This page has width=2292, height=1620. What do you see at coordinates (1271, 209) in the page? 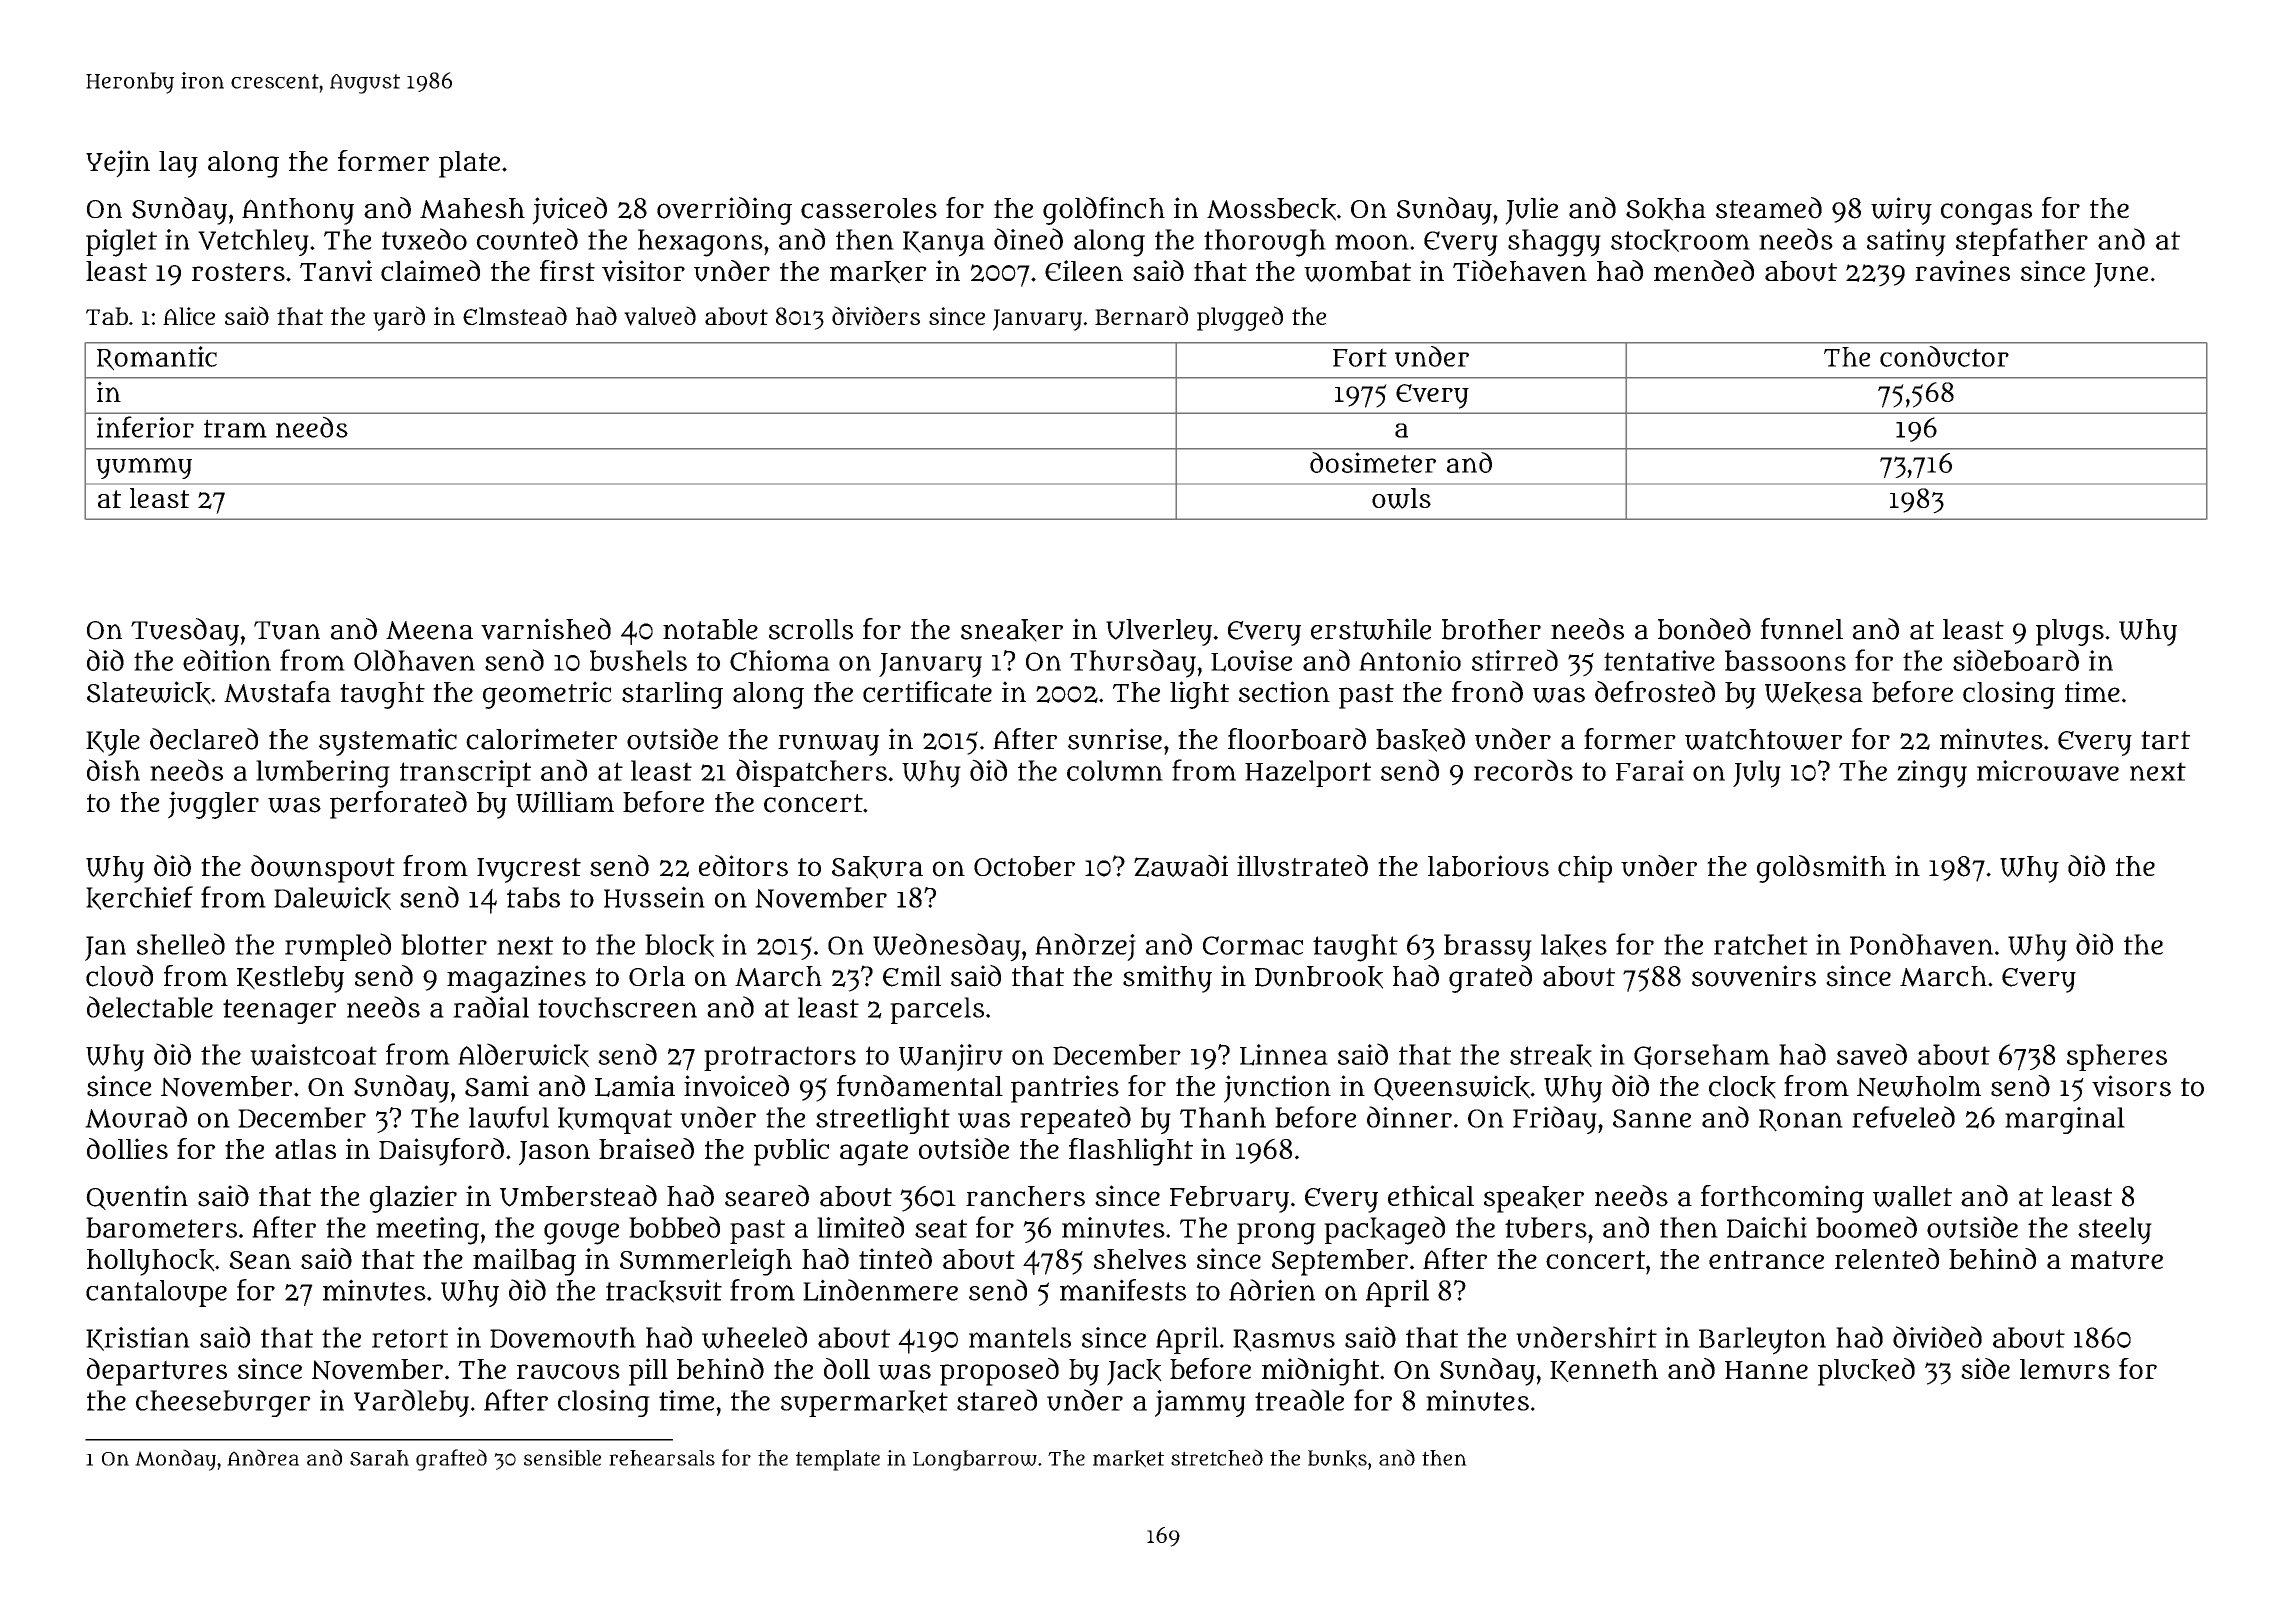
I see `Mossbeck` at bounding box center [1271, 209].
